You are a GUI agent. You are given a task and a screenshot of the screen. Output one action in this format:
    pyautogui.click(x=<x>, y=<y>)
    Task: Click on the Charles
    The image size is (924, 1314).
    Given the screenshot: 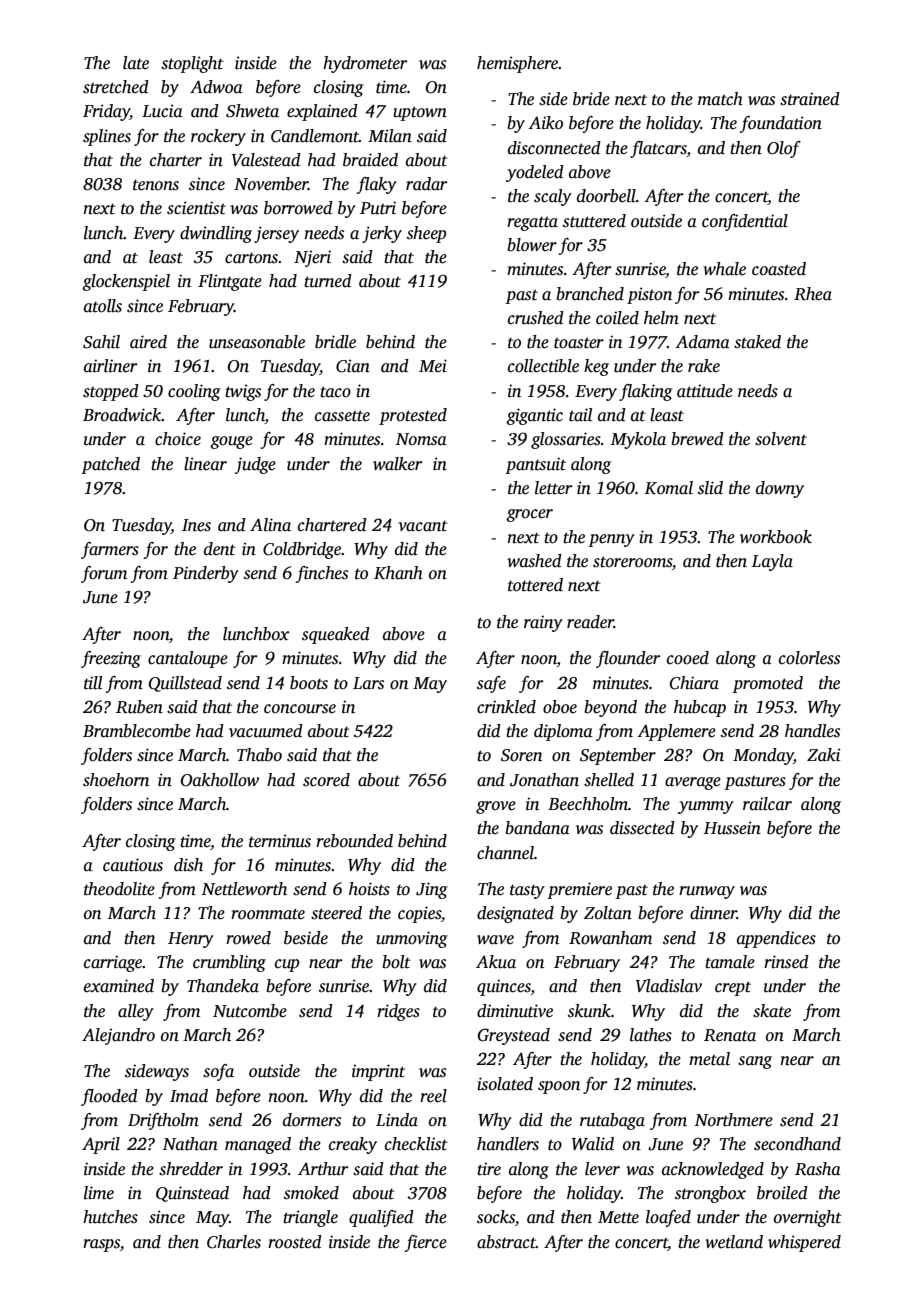 What is the action you would take?
    pyautogui.click(x=234, y=1242)
